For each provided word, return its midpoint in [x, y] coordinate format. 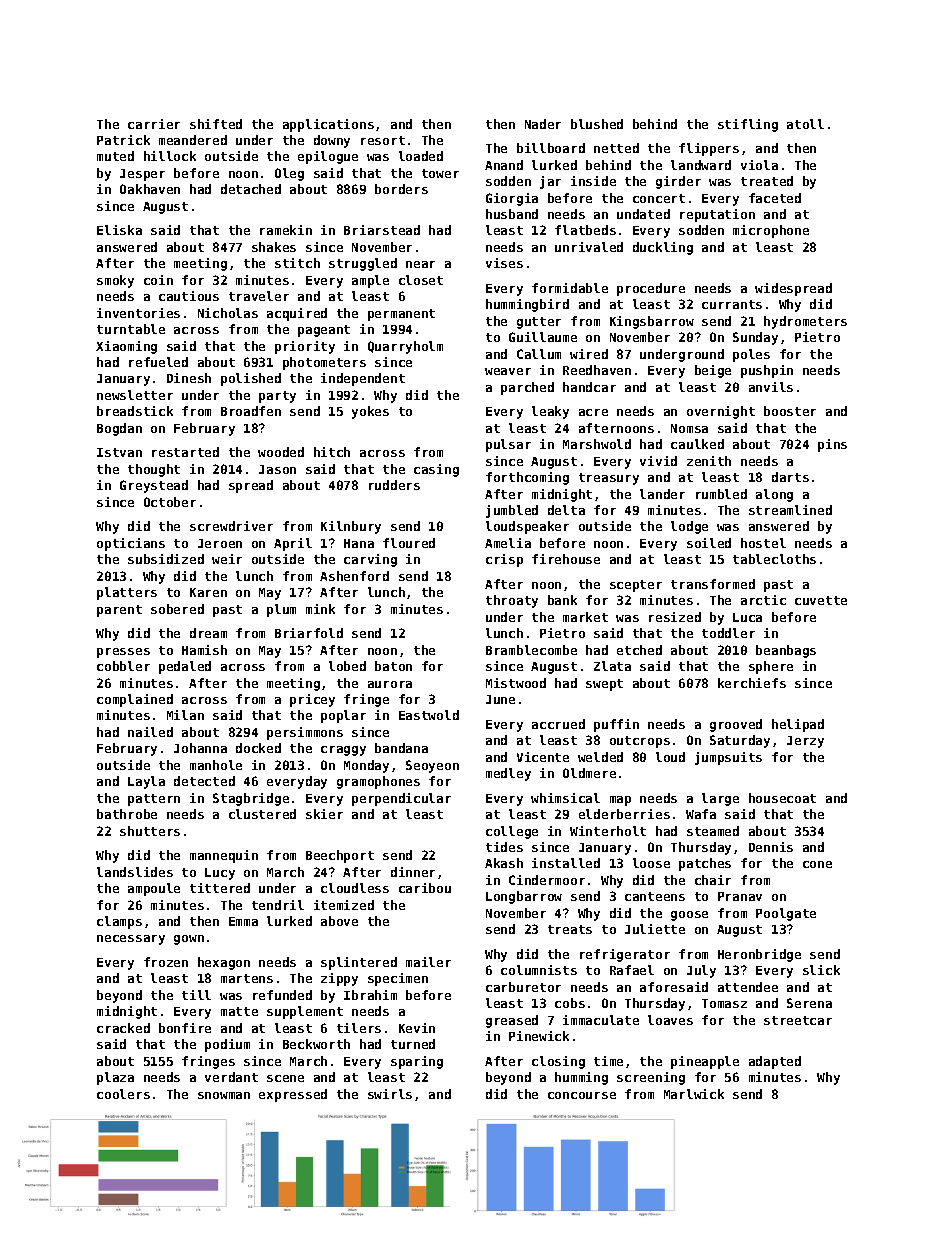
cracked [123, 1028]
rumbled [721, 494]
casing [436, 470]
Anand [504, 165]
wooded [281, 452]
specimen [398, 979]
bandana [401, 748]
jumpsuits [728, 758]
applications [328, 125]
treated [767, 181]
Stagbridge [251, 799]
